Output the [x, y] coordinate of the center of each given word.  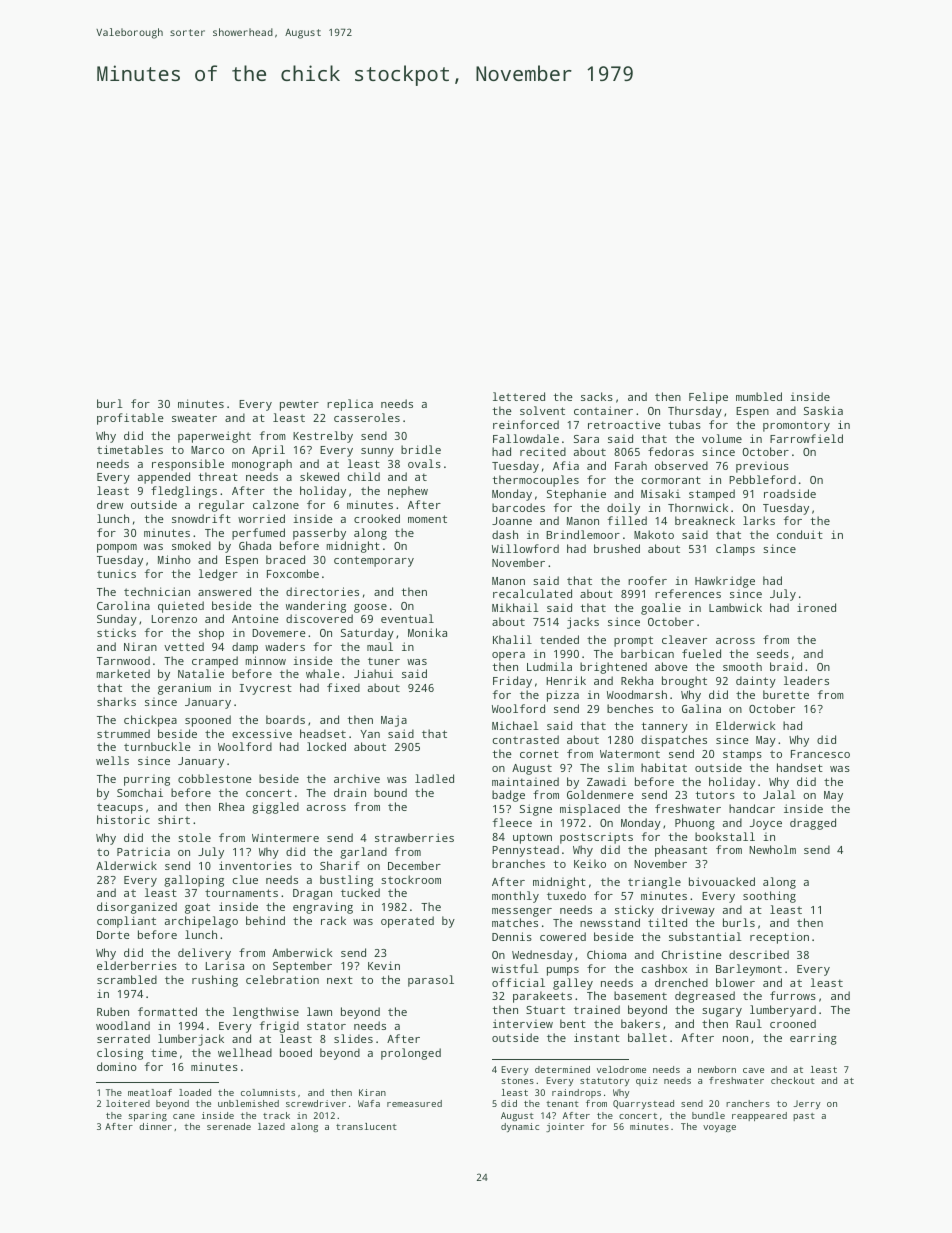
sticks [116, 632]
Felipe [708, 398]
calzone [276, 504]
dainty [756, 682]
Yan [370, 734]
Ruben [113, 1011]
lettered [519, 396]
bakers [640, 1023]
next [340, 980]
